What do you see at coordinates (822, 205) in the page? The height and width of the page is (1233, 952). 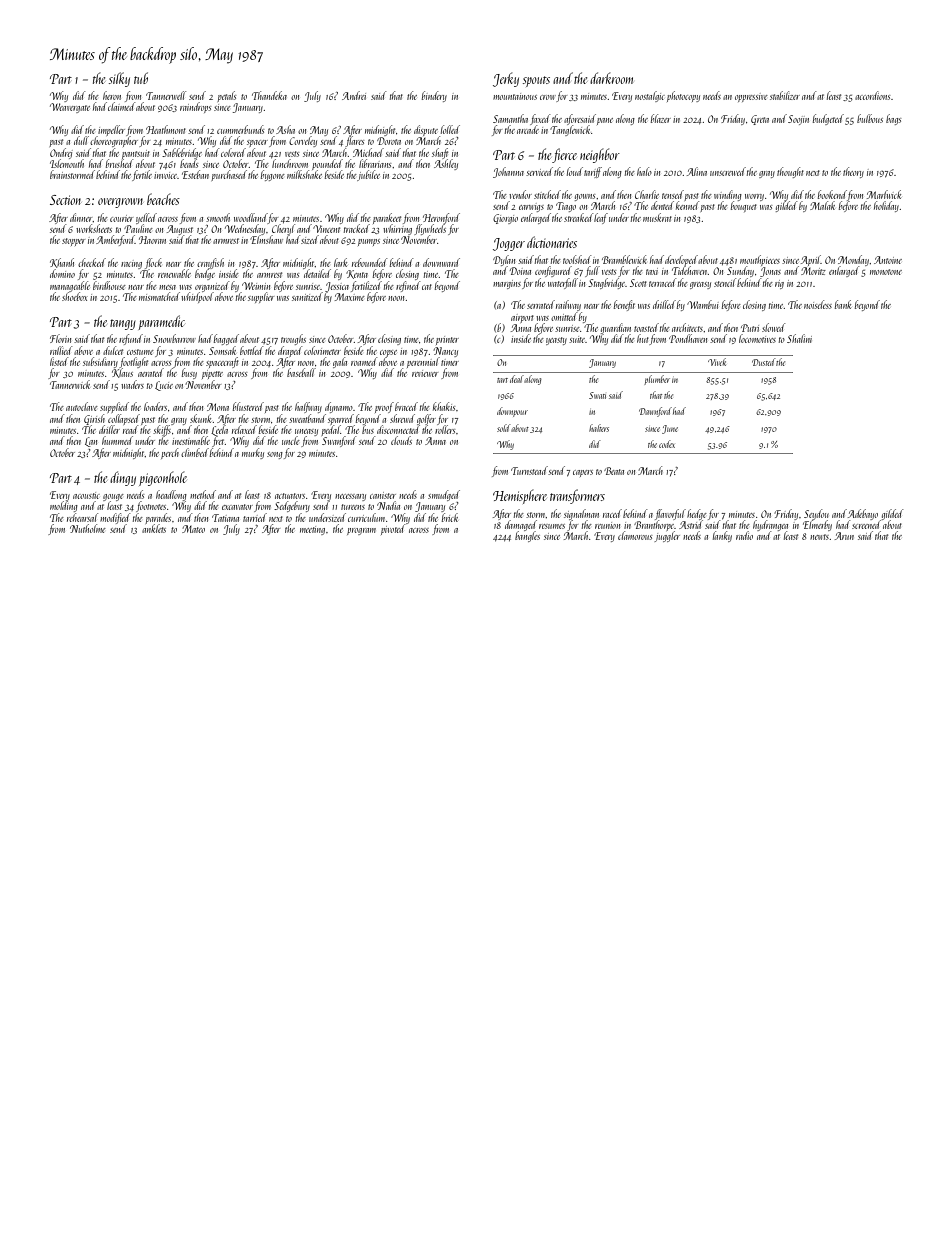 I see `Malak` at bounding box center [822, 205].
